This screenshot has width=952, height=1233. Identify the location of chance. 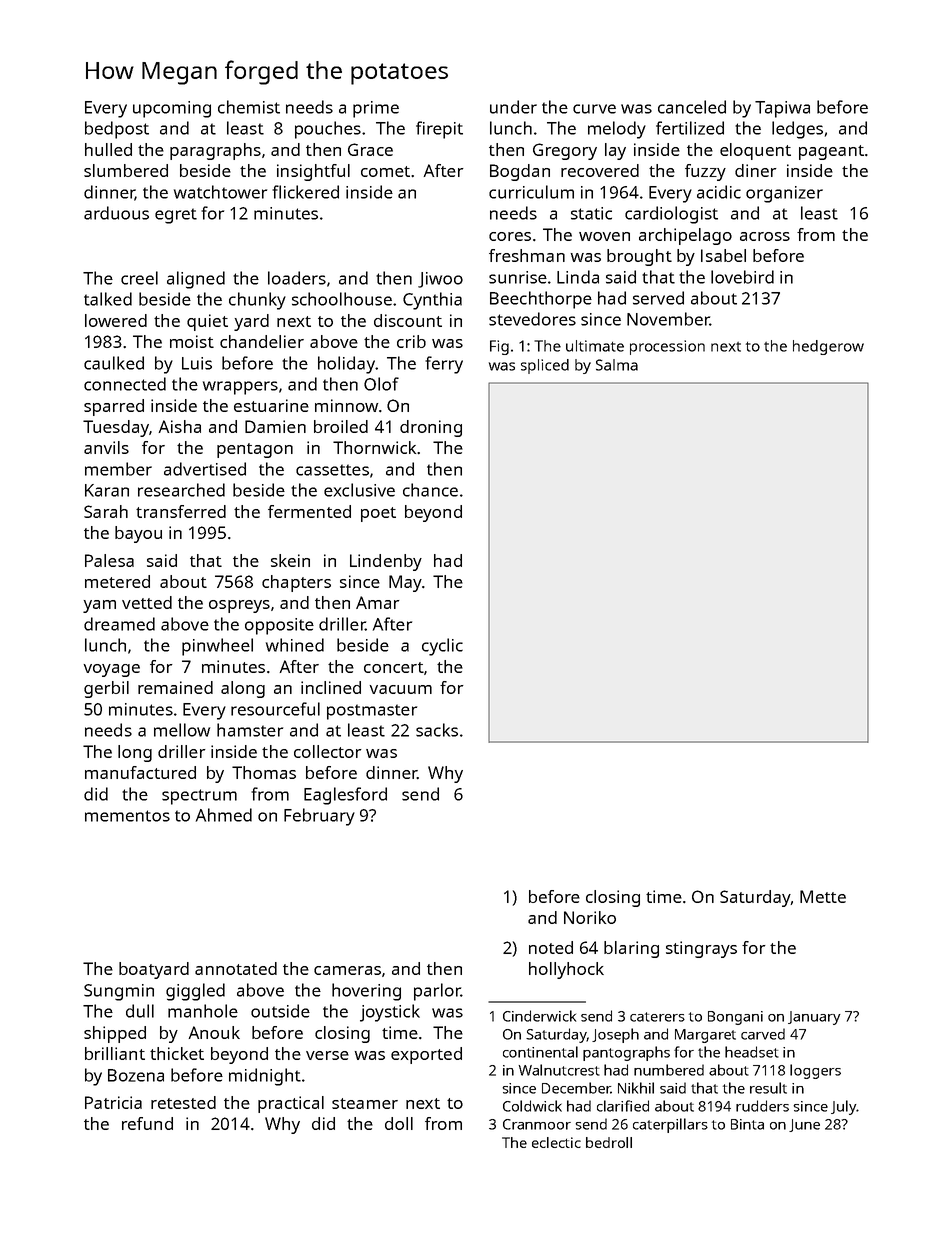
(430, 490).
